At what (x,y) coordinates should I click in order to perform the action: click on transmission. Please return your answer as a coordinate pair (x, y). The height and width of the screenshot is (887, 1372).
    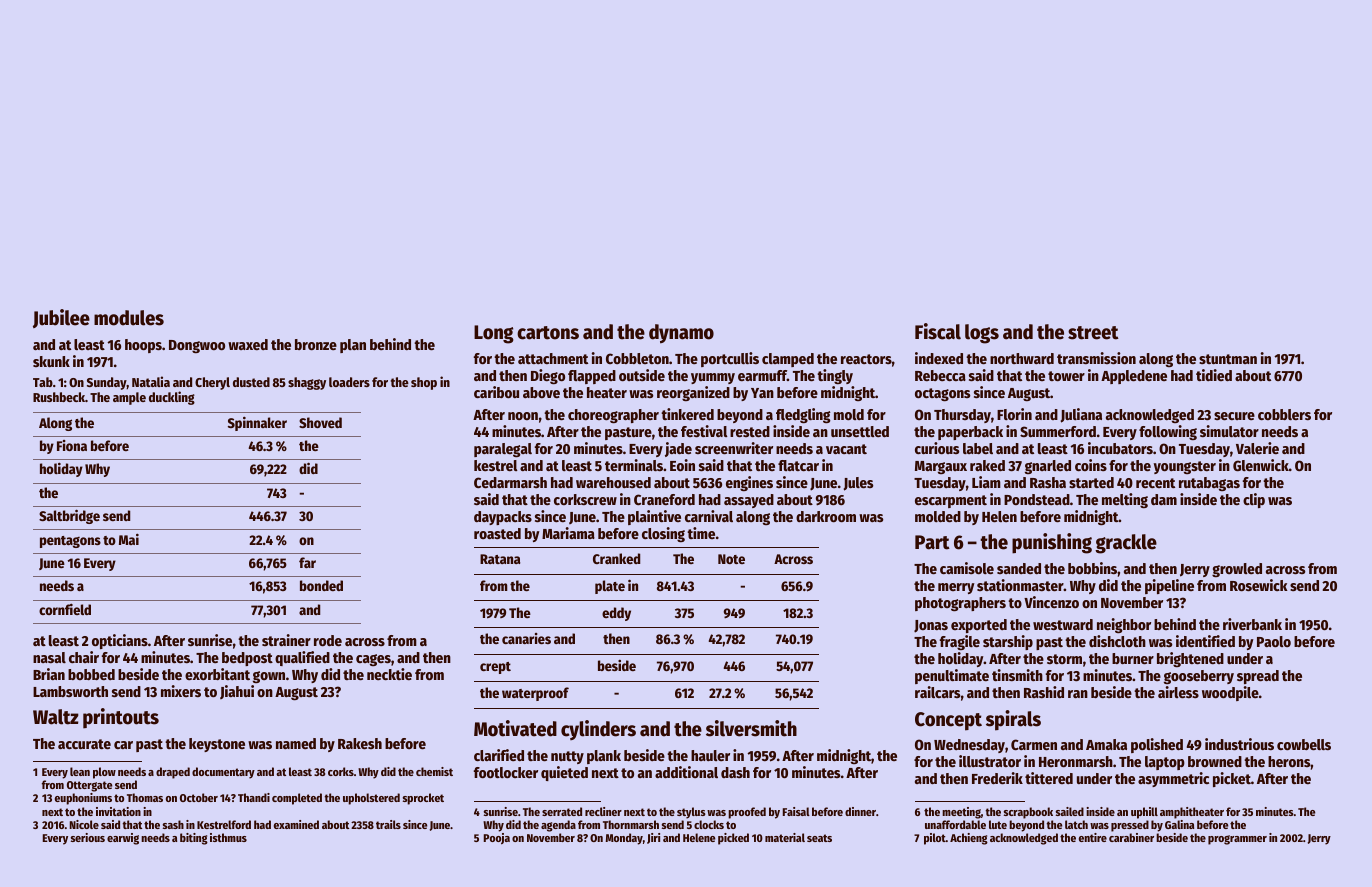
    Looking at the image, I should click on (1096, 358).
